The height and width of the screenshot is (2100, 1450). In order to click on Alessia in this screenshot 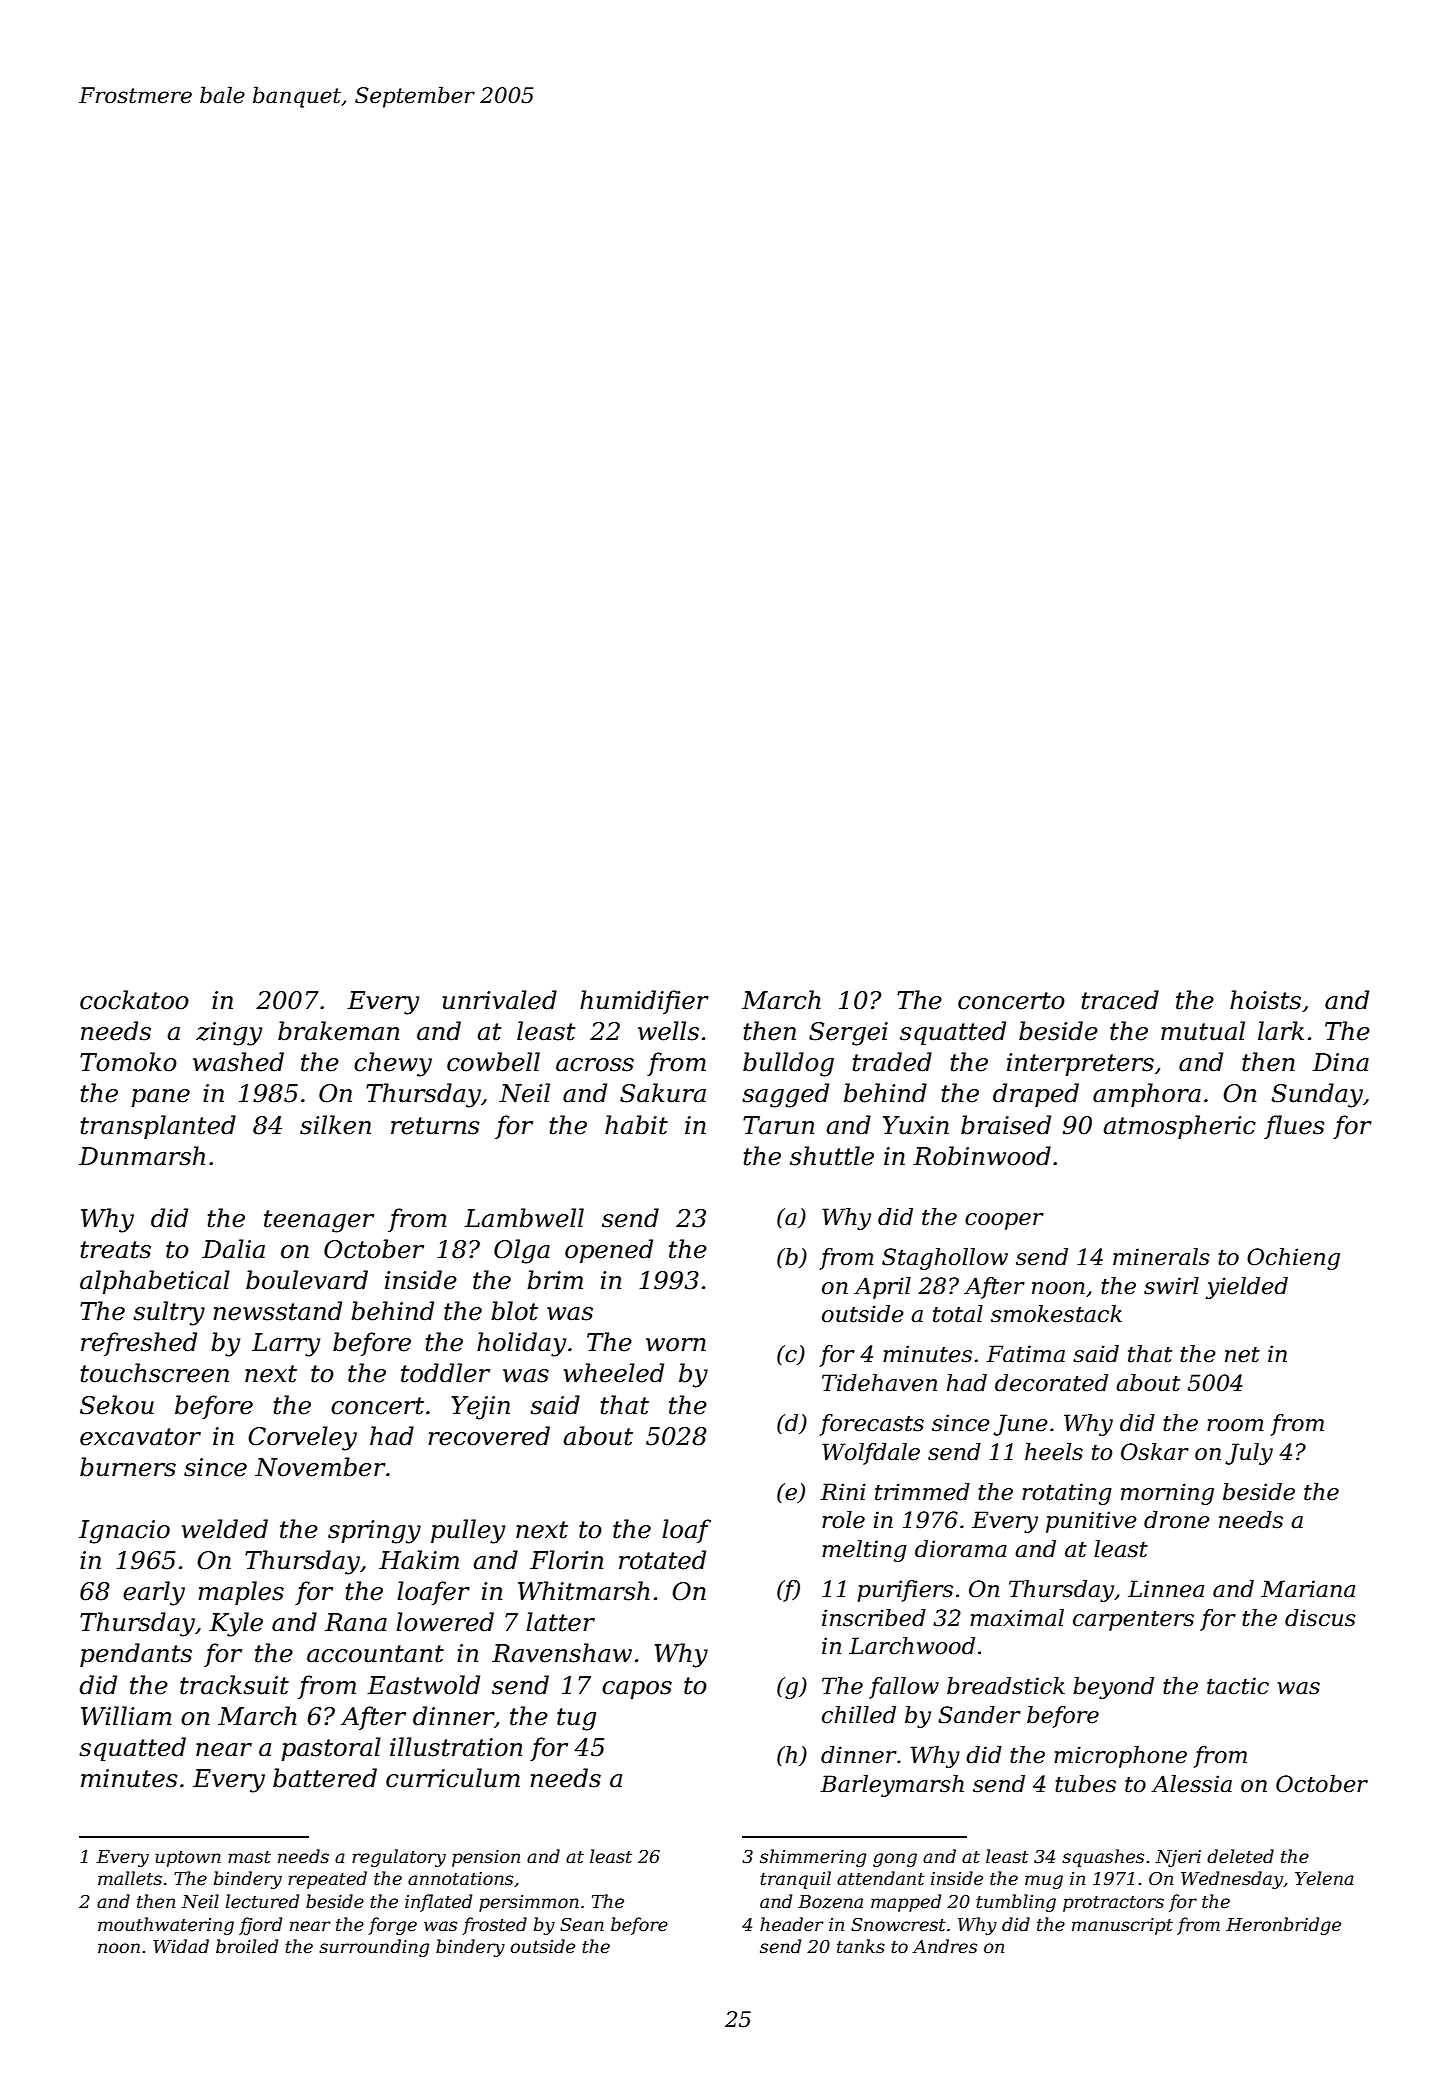, I will do `click(1191, 1784)`.
